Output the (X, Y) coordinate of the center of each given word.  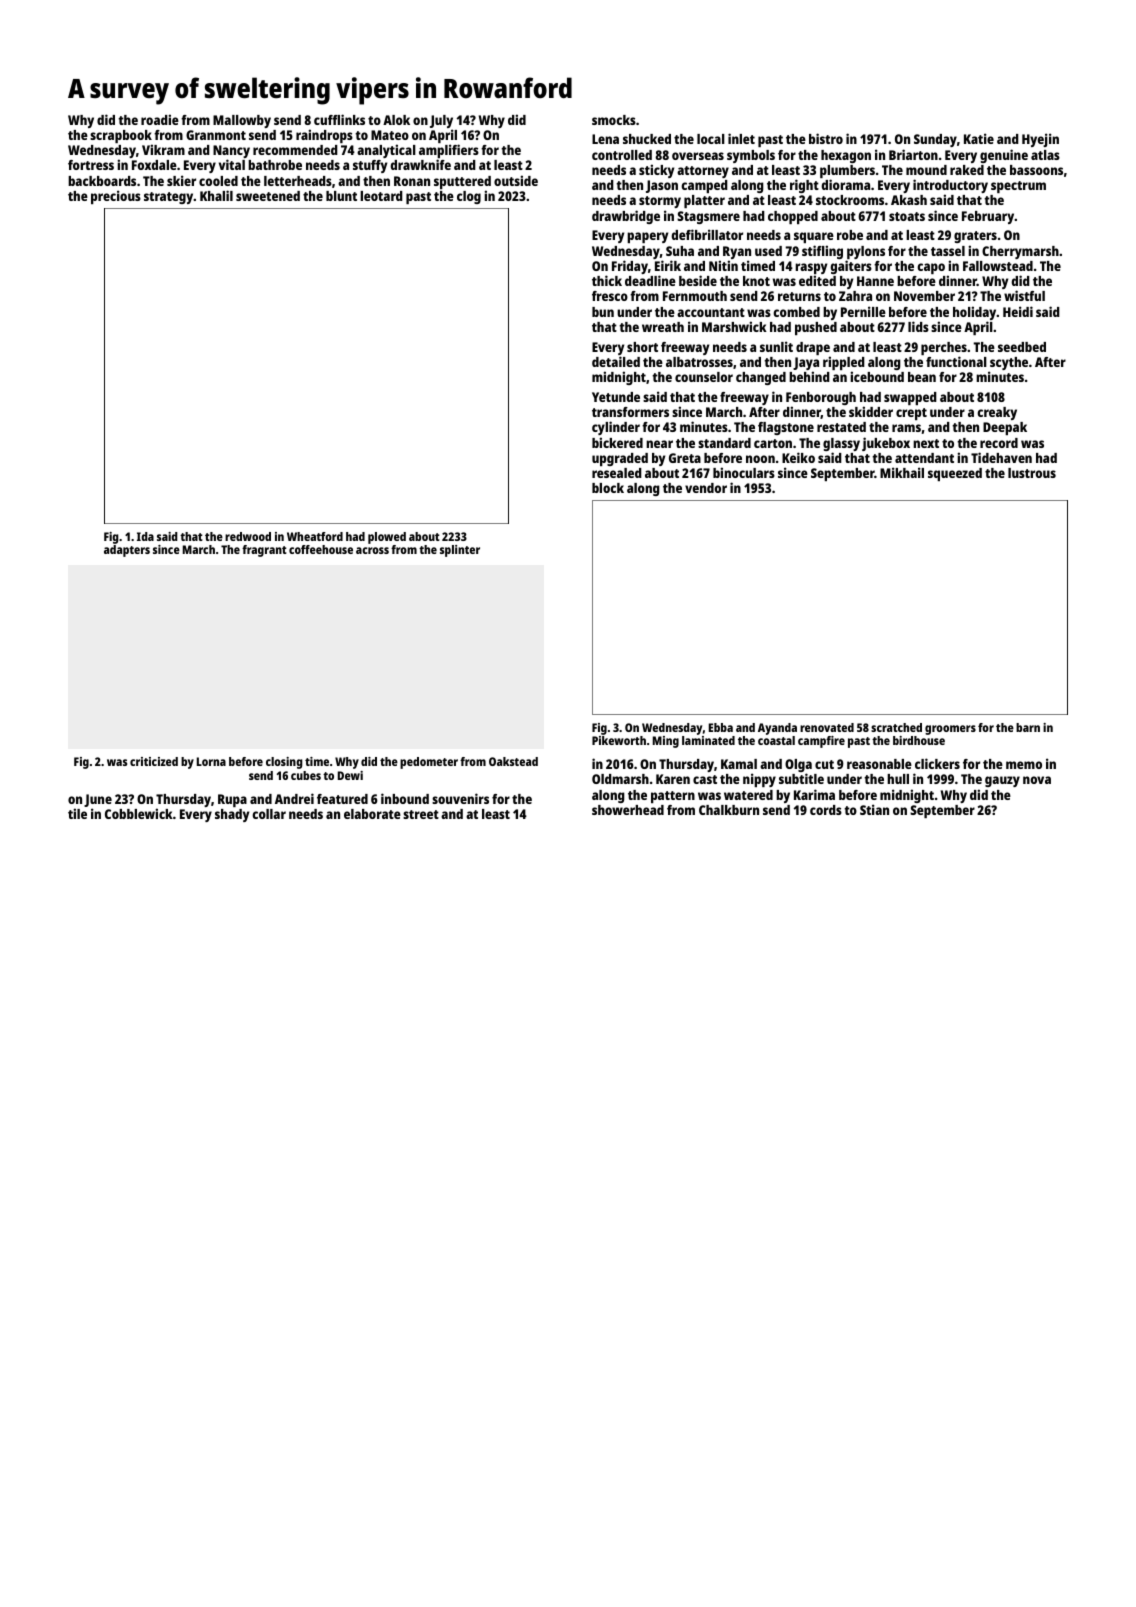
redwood (248, 536)
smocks (614, 120)
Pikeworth (619, 740)
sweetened (268, 196)
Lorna (211, 761)
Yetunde (616, 397)
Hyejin (1040, 140)
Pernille (863, 311)
